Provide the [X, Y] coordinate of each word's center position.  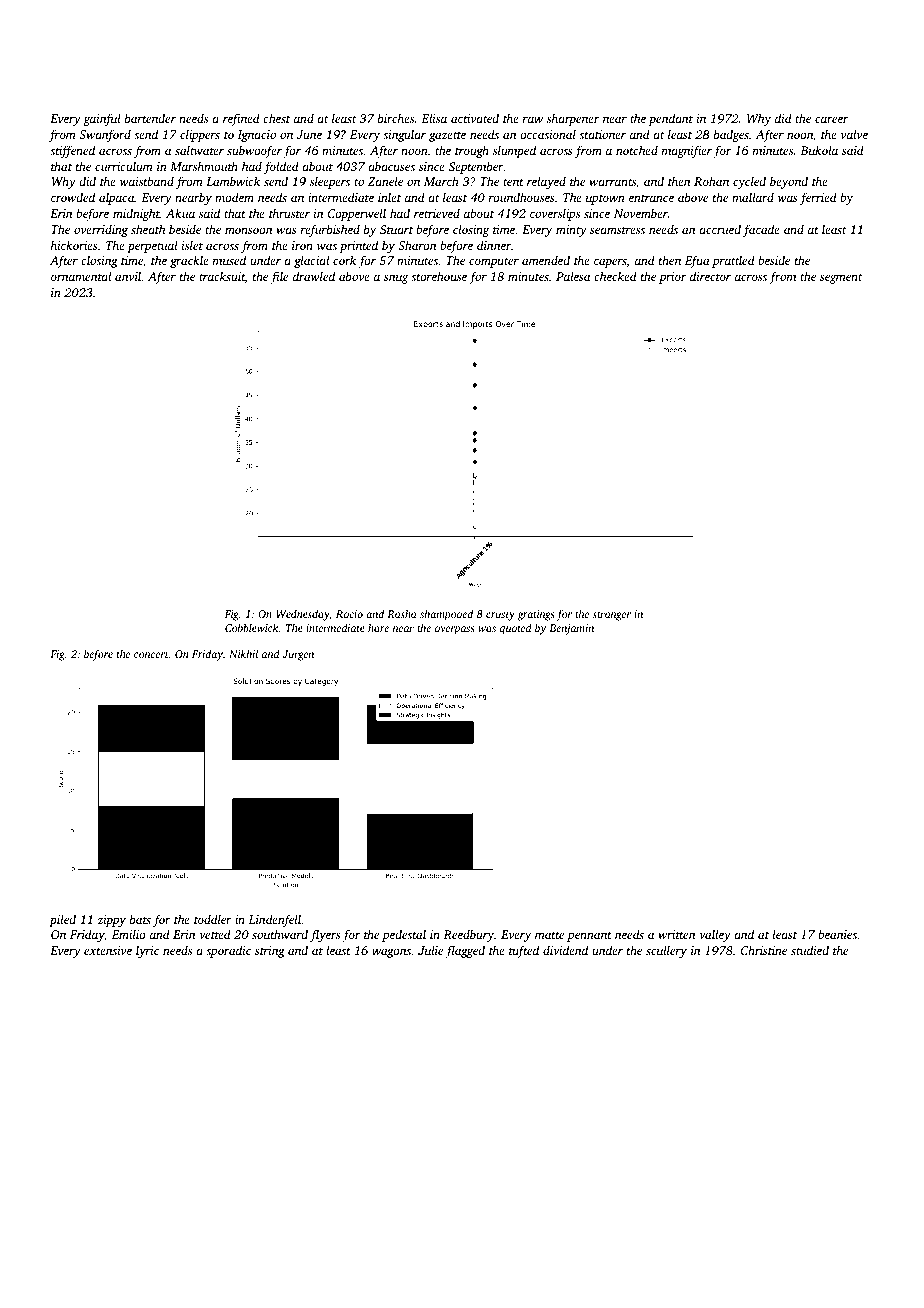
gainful [102, 119]
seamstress [617, 230]
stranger [612, 616]
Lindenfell [274, 920]
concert [151, 654]
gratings [536, 615]
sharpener [573, 119]
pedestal [404, 935]
